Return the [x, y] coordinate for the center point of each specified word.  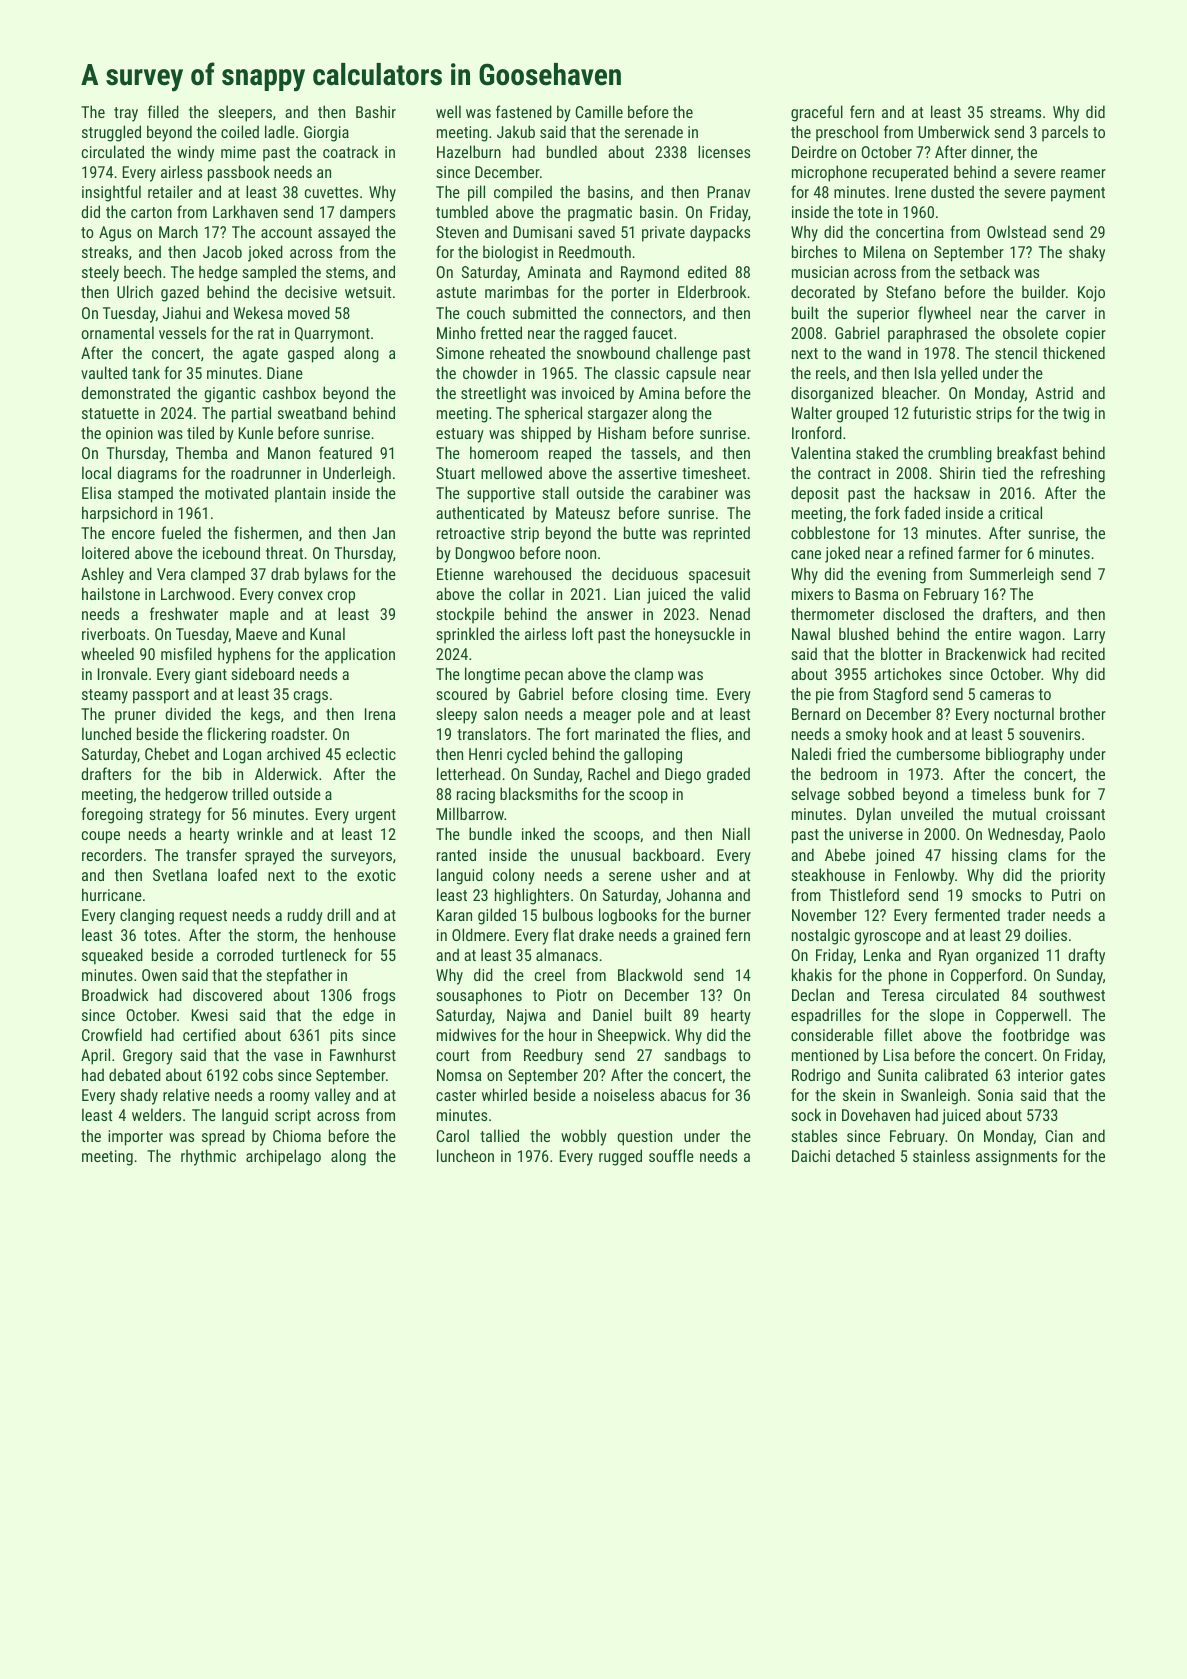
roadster [298, 733]
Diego [683, 776]
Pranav [729, 192]
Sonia [995, 1095]
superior [883, 315]
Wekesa [258, 312]
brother [1083, 713]
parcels [1065, 133]
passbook [239, 173]
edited [707, 271]
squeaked [112, 956]
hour [563, 1034]
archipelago [283, 1157]
